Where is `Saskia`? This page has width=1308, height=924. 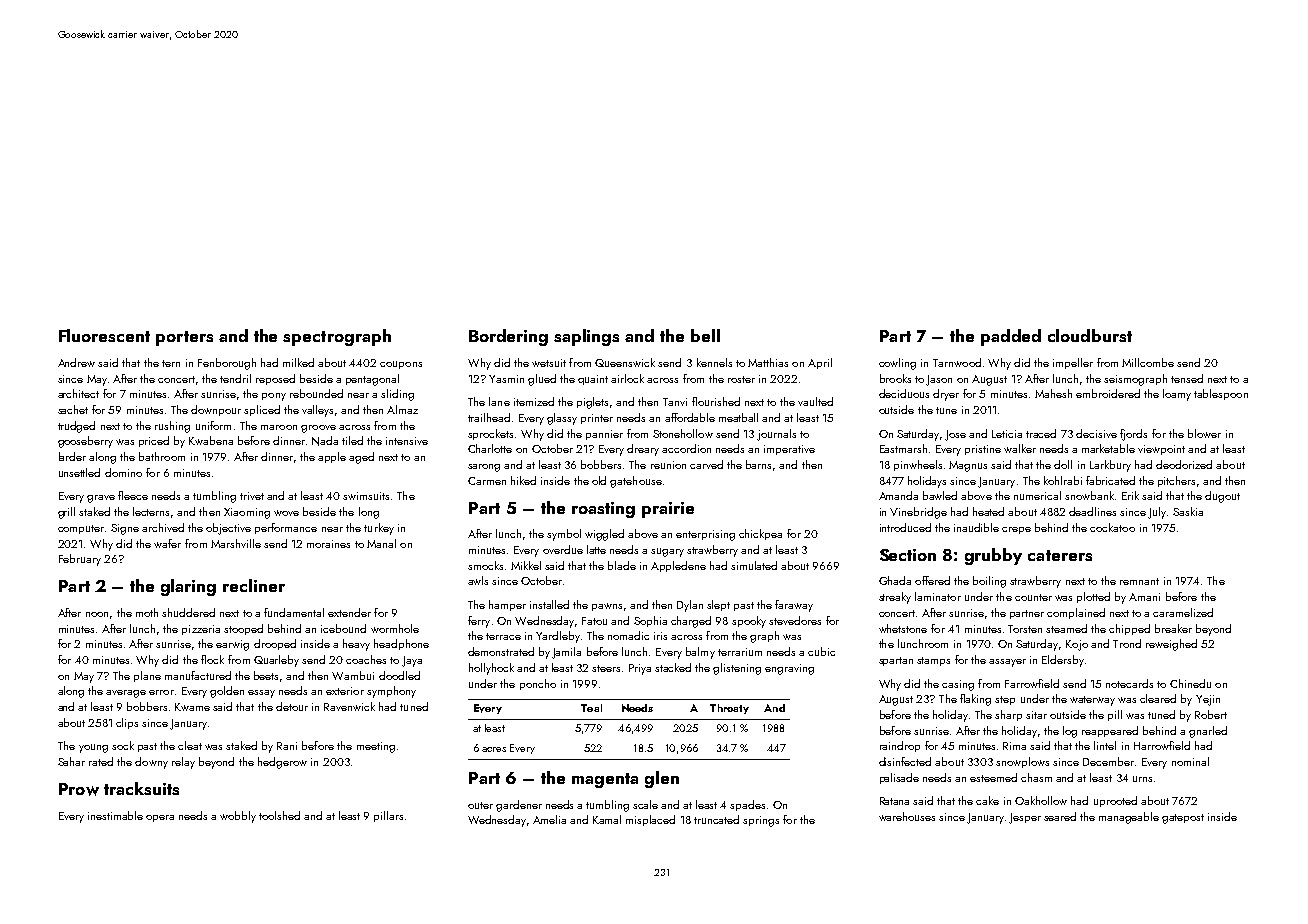 Saskia is located at coordinates (1188, 511).
